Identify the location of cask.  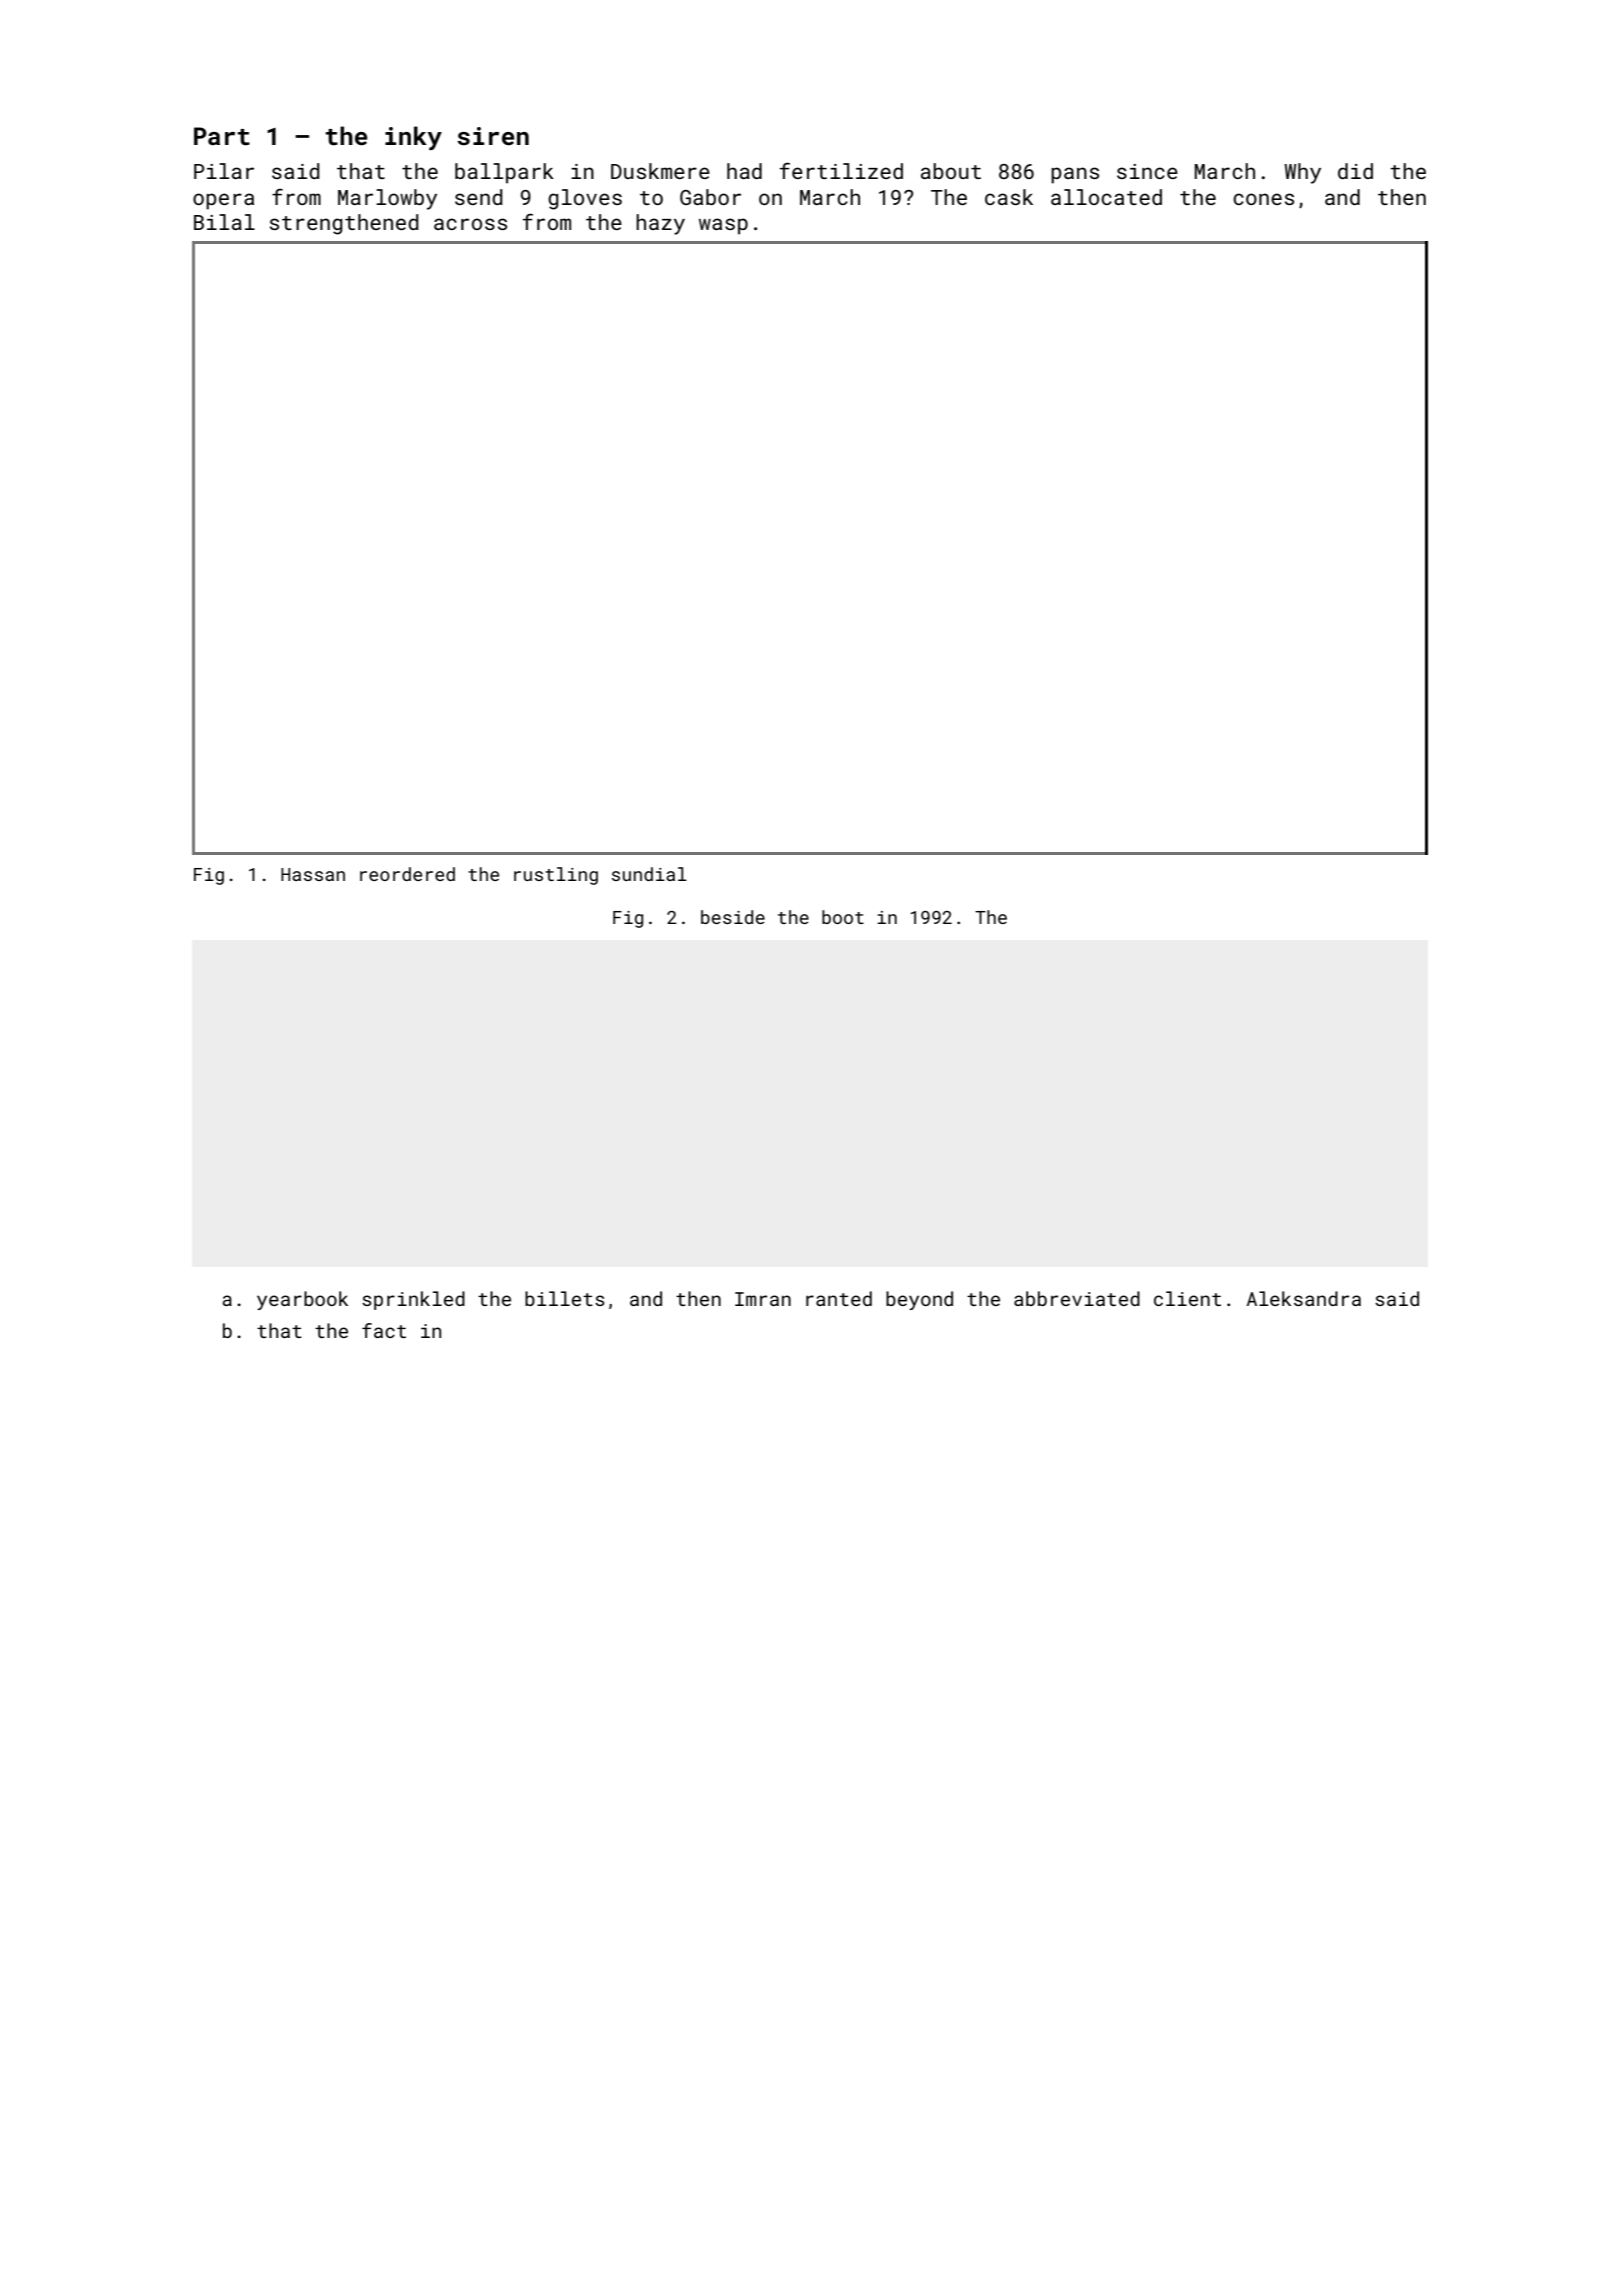
(1009, 197).
